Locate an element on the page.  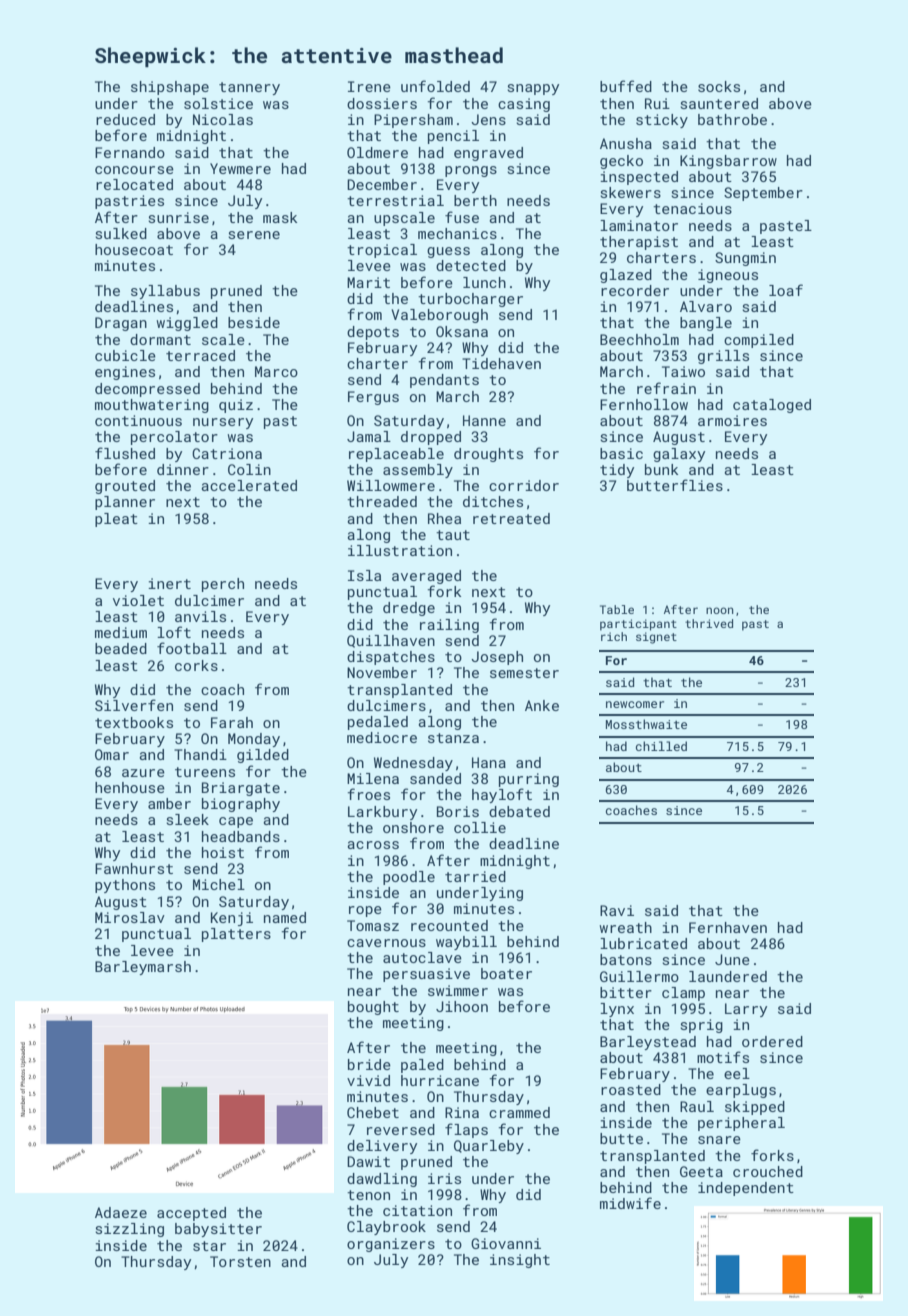
organizers is located at coordinates (391, 1245).
